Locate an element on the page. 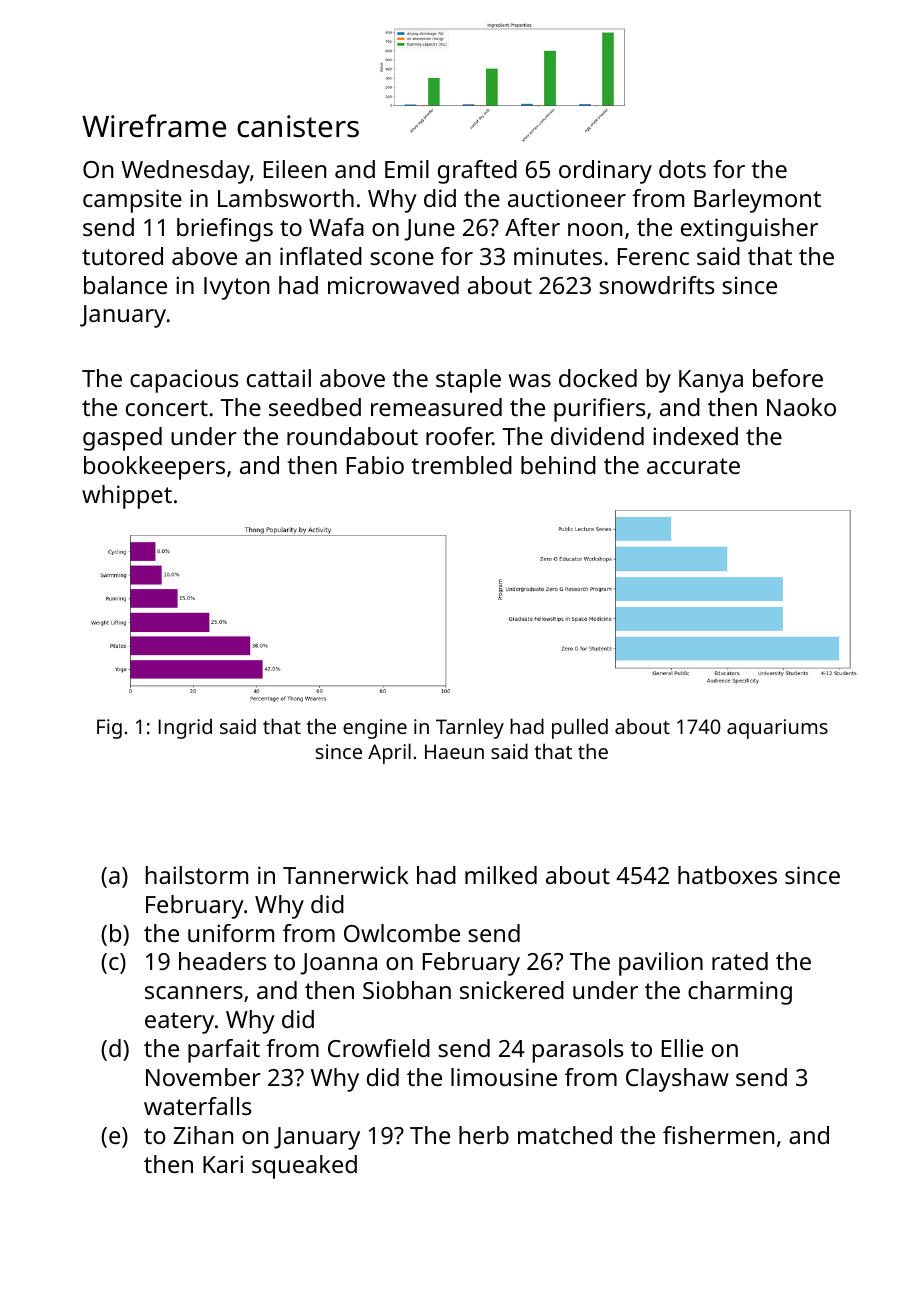  accurate is located at coordinates (693, 466).
